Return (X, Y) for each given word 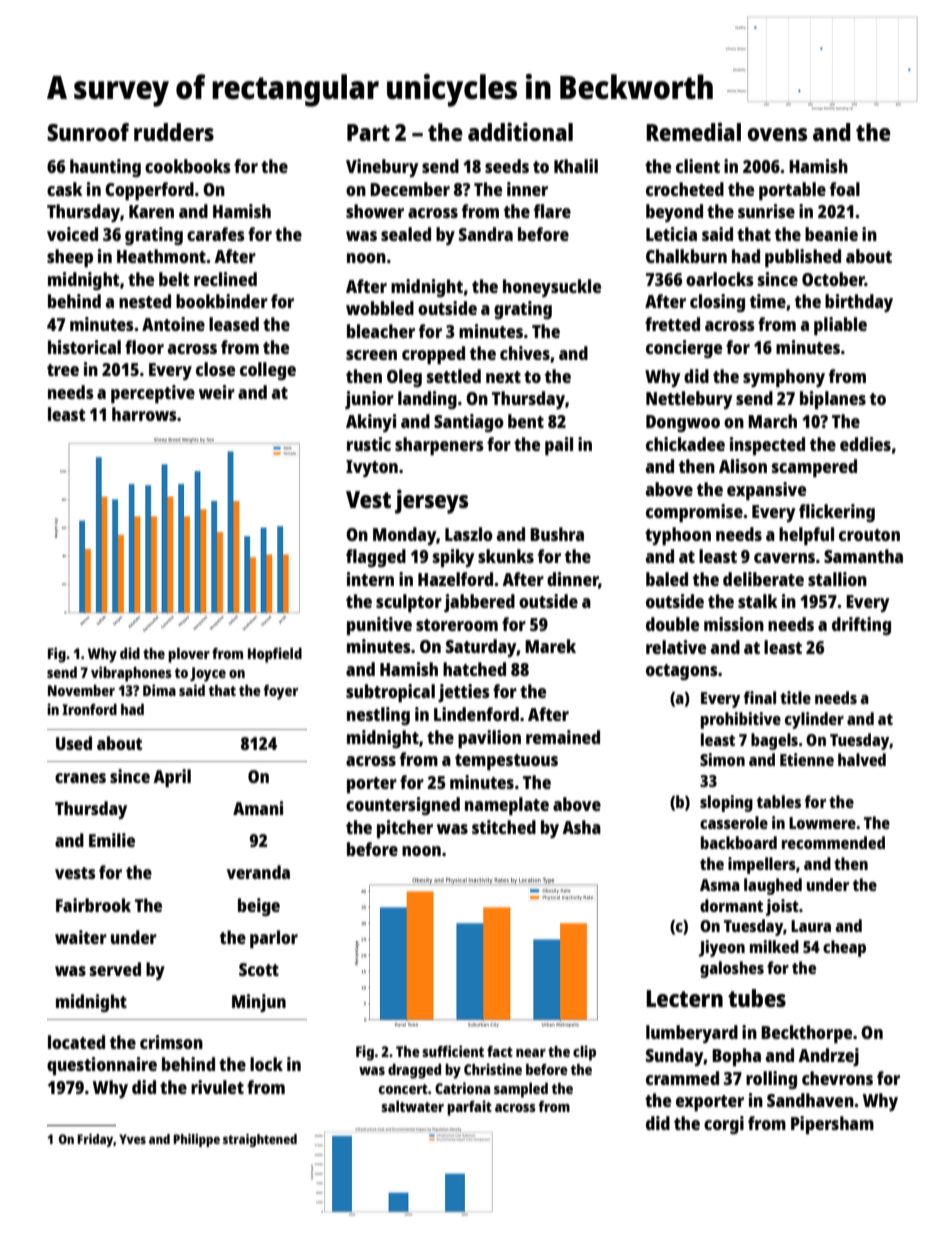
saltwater (412, 1106)
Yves (132, 1139)
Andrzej (828, 1057)
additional (520, 131)
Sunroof (88, 132)
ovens (777, 134)
